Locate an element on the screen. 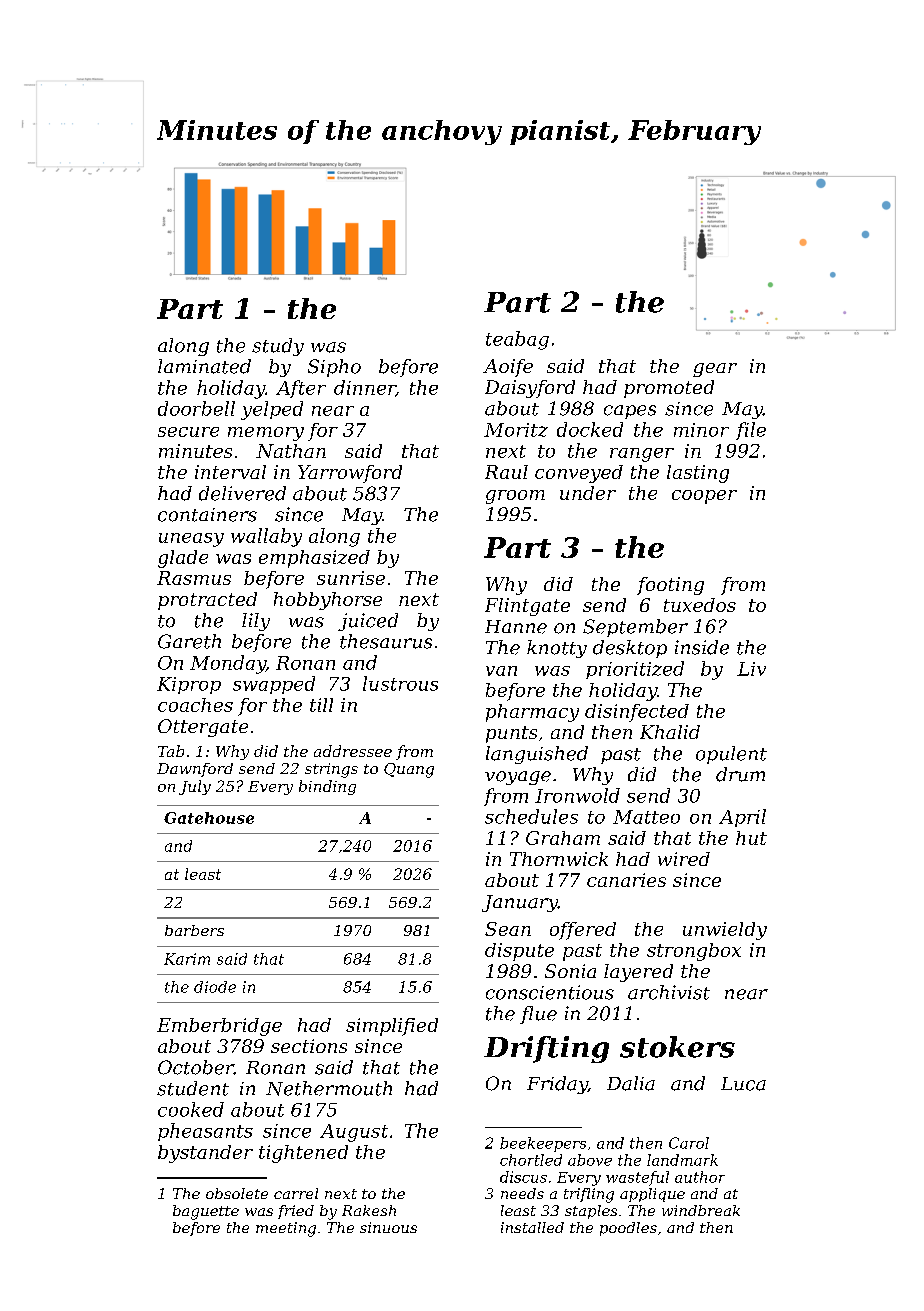 The height and width of the screenshot is (1311, 924). flue is located at coordinates (538, 1015).
